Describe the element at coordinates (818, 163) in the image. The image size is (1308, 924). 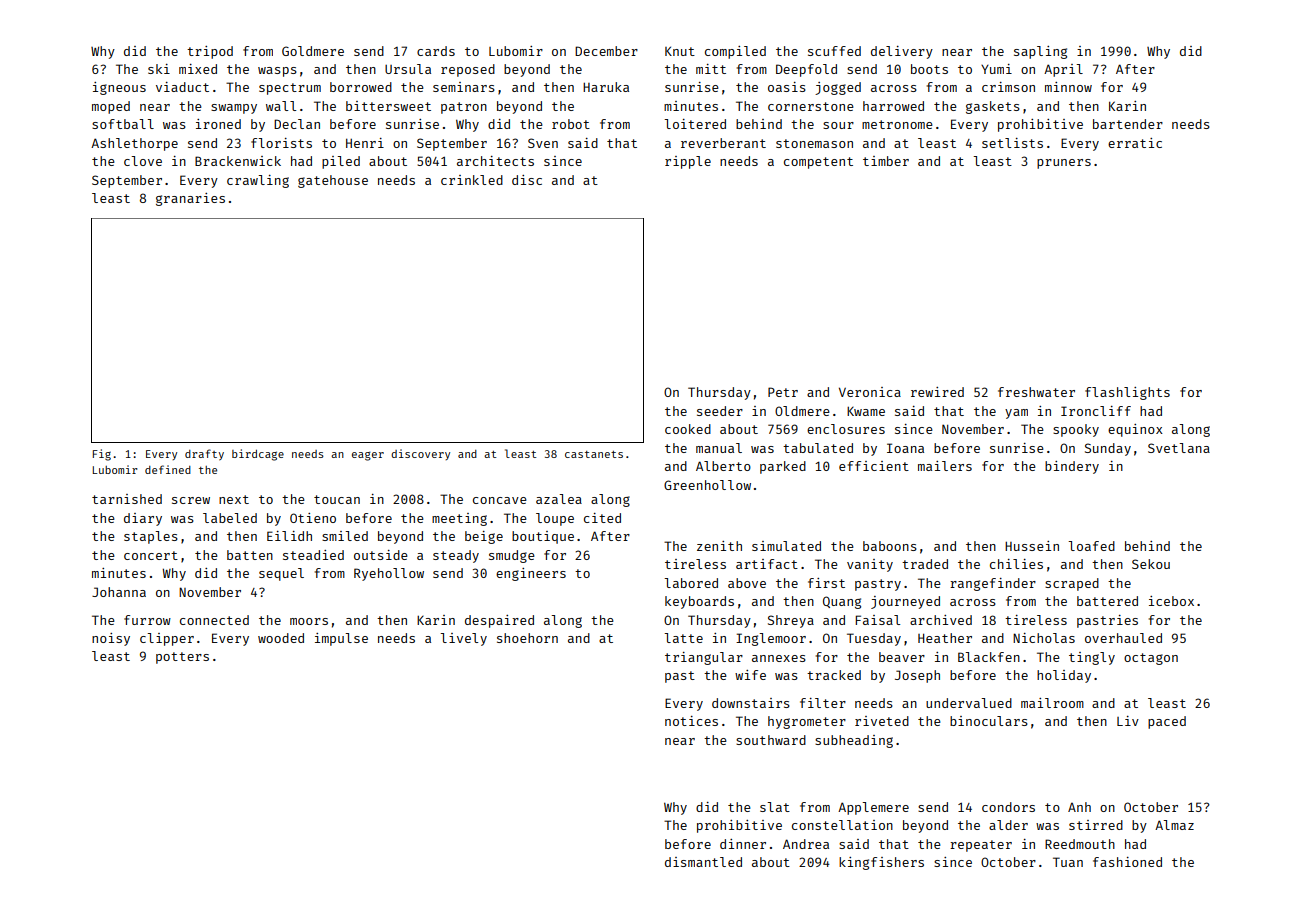
I see `competent` at that location.
